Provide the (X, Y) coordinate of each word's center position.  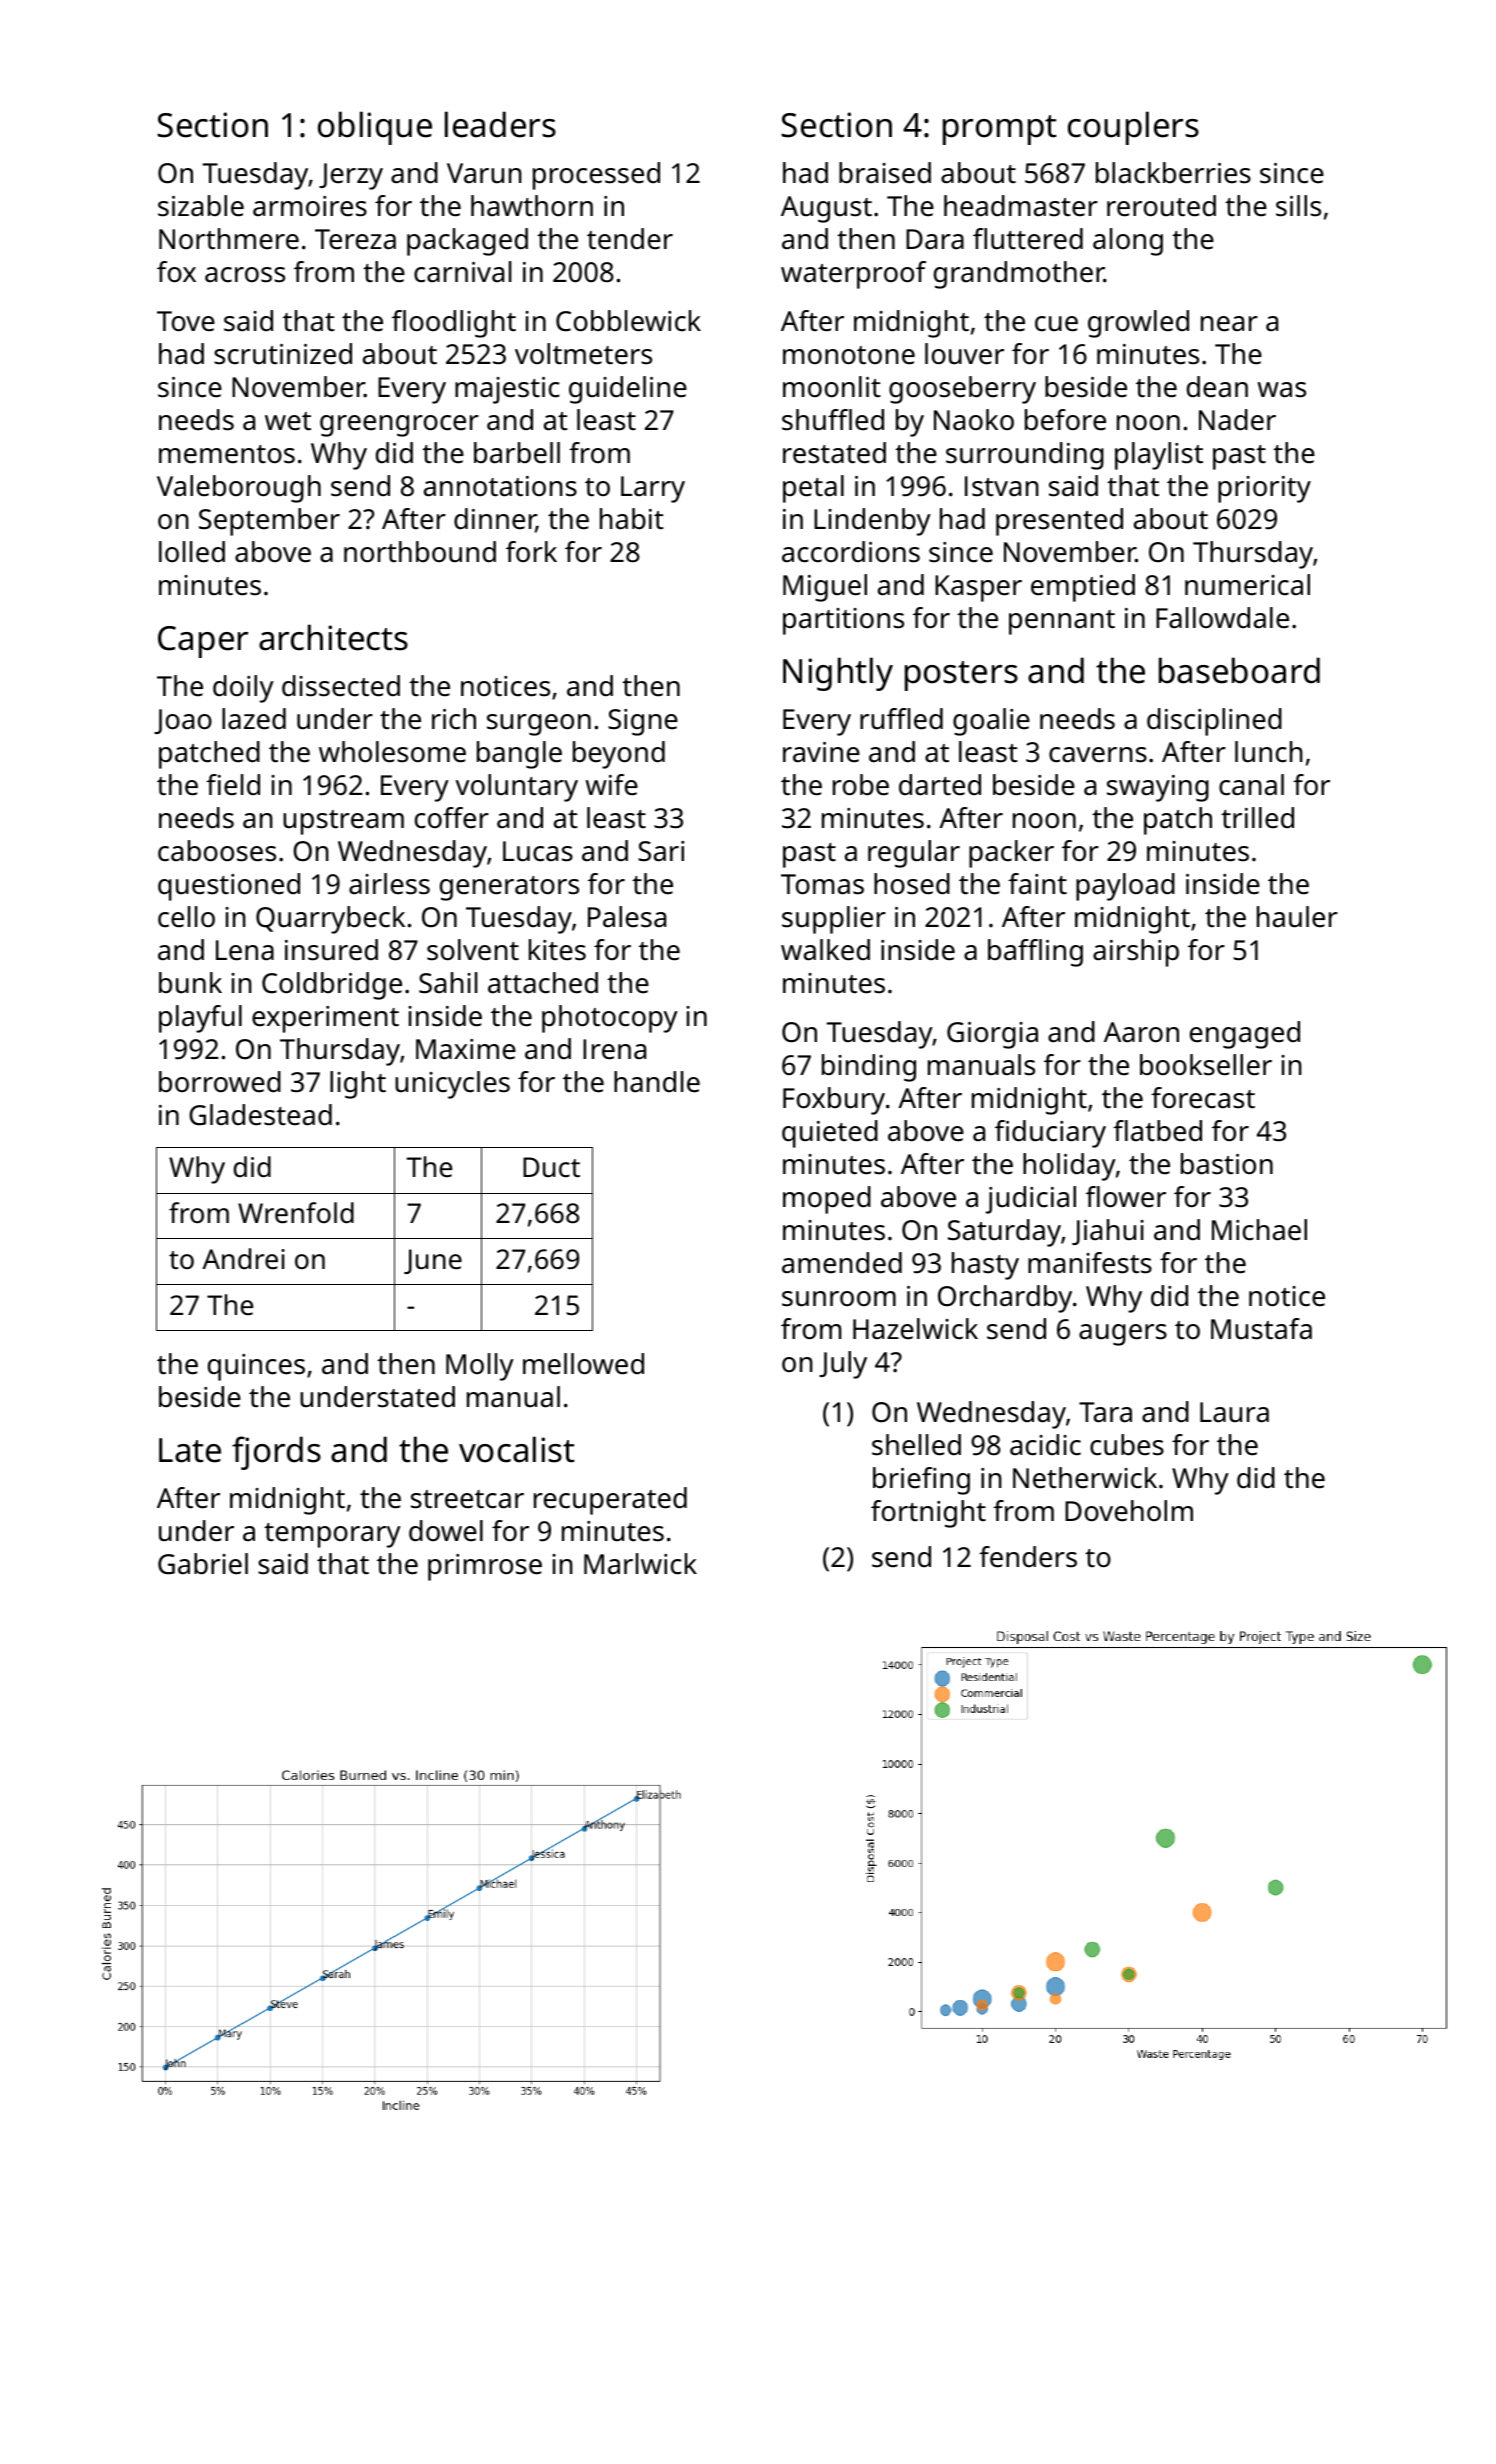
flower (1126, 1197)
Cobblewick (628, 321)
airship (1136, 953)
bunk (190, 983)
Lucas (538, 851)
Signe (643, 722)
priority (1264, 489)
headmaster (1021, 206)
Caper (203, 642)
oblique (375, 128)
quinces (256, 1367)
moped (827, 1200)
